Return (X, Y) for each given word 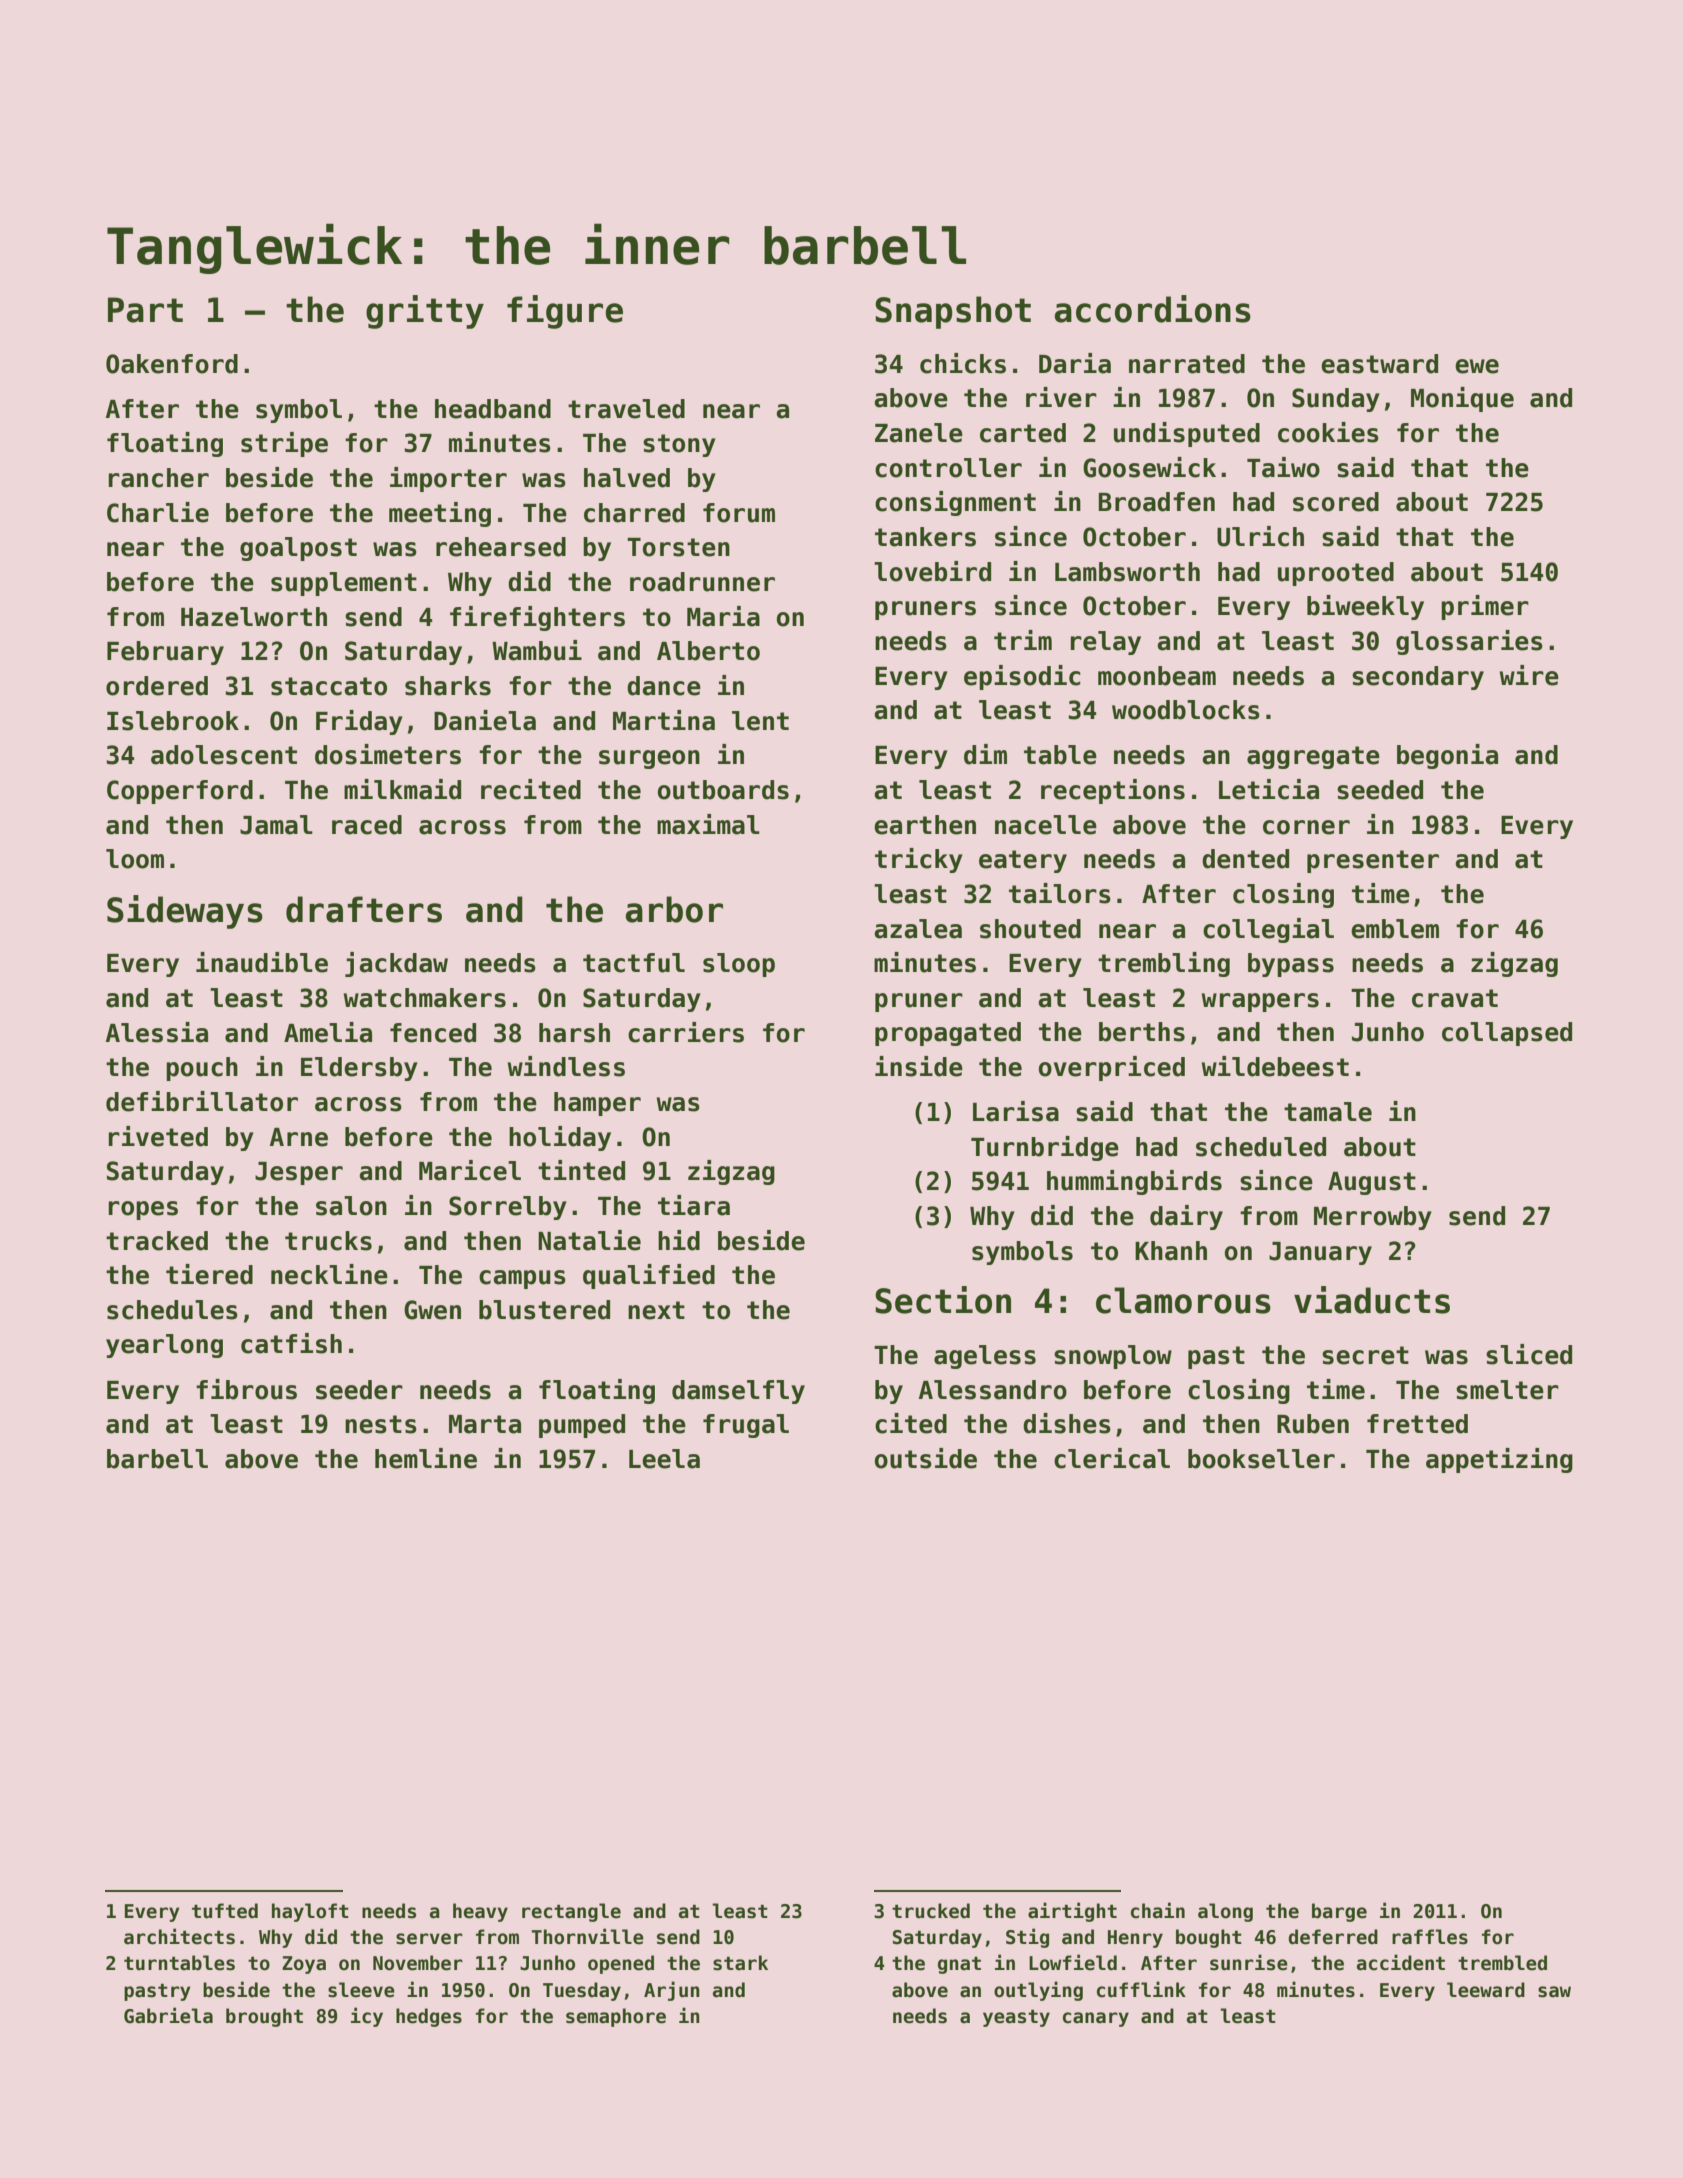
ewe (1477, 366)
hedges (429, 2017)
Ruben (1313, 1424)
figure (565, 312)
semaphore (616, 2017)
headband (493, 409)
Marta (485, 1424)
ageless (985, 1357)
